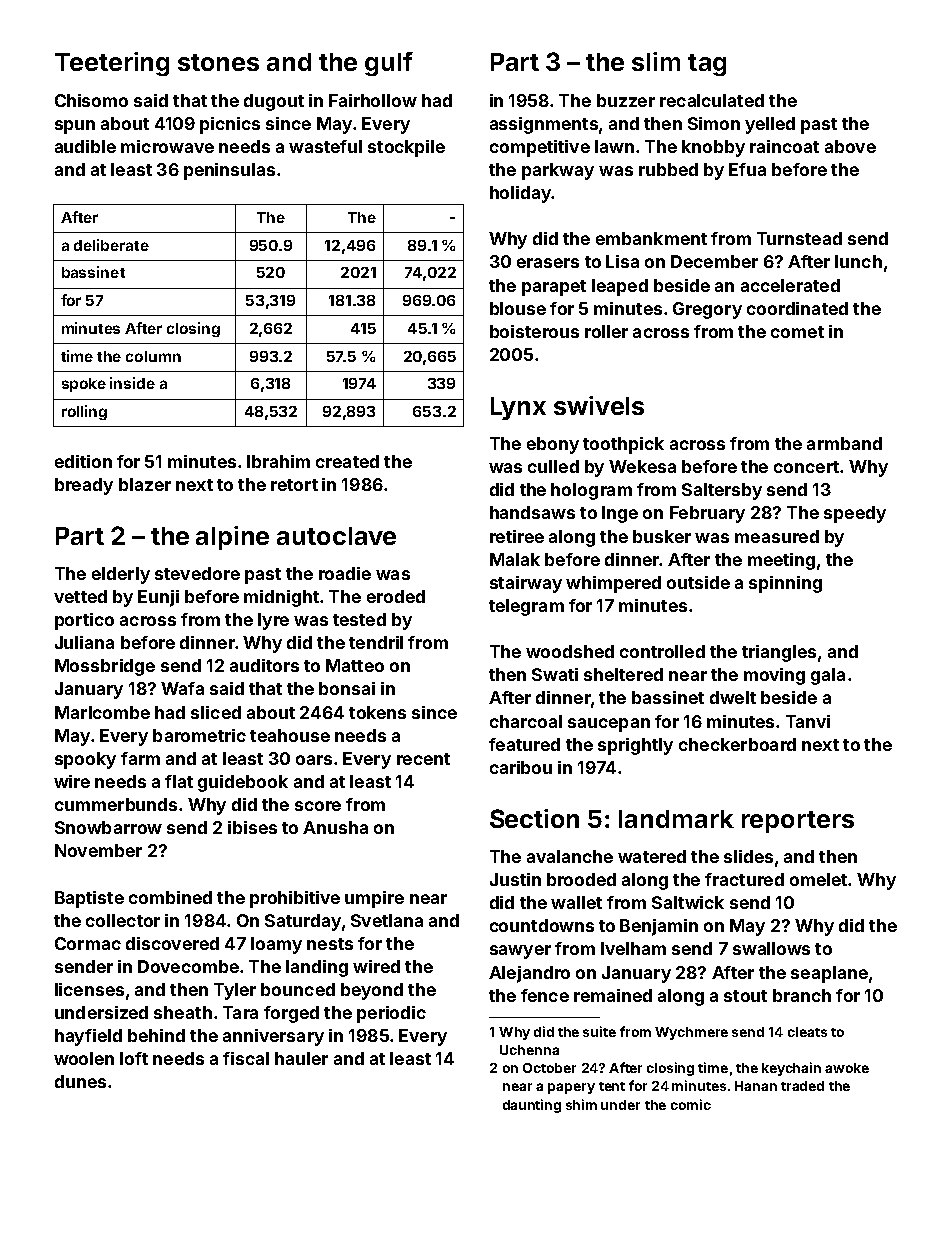  Describe the element at coordinates (389, 64) in the screenshot. I see `gulf` at that location.
